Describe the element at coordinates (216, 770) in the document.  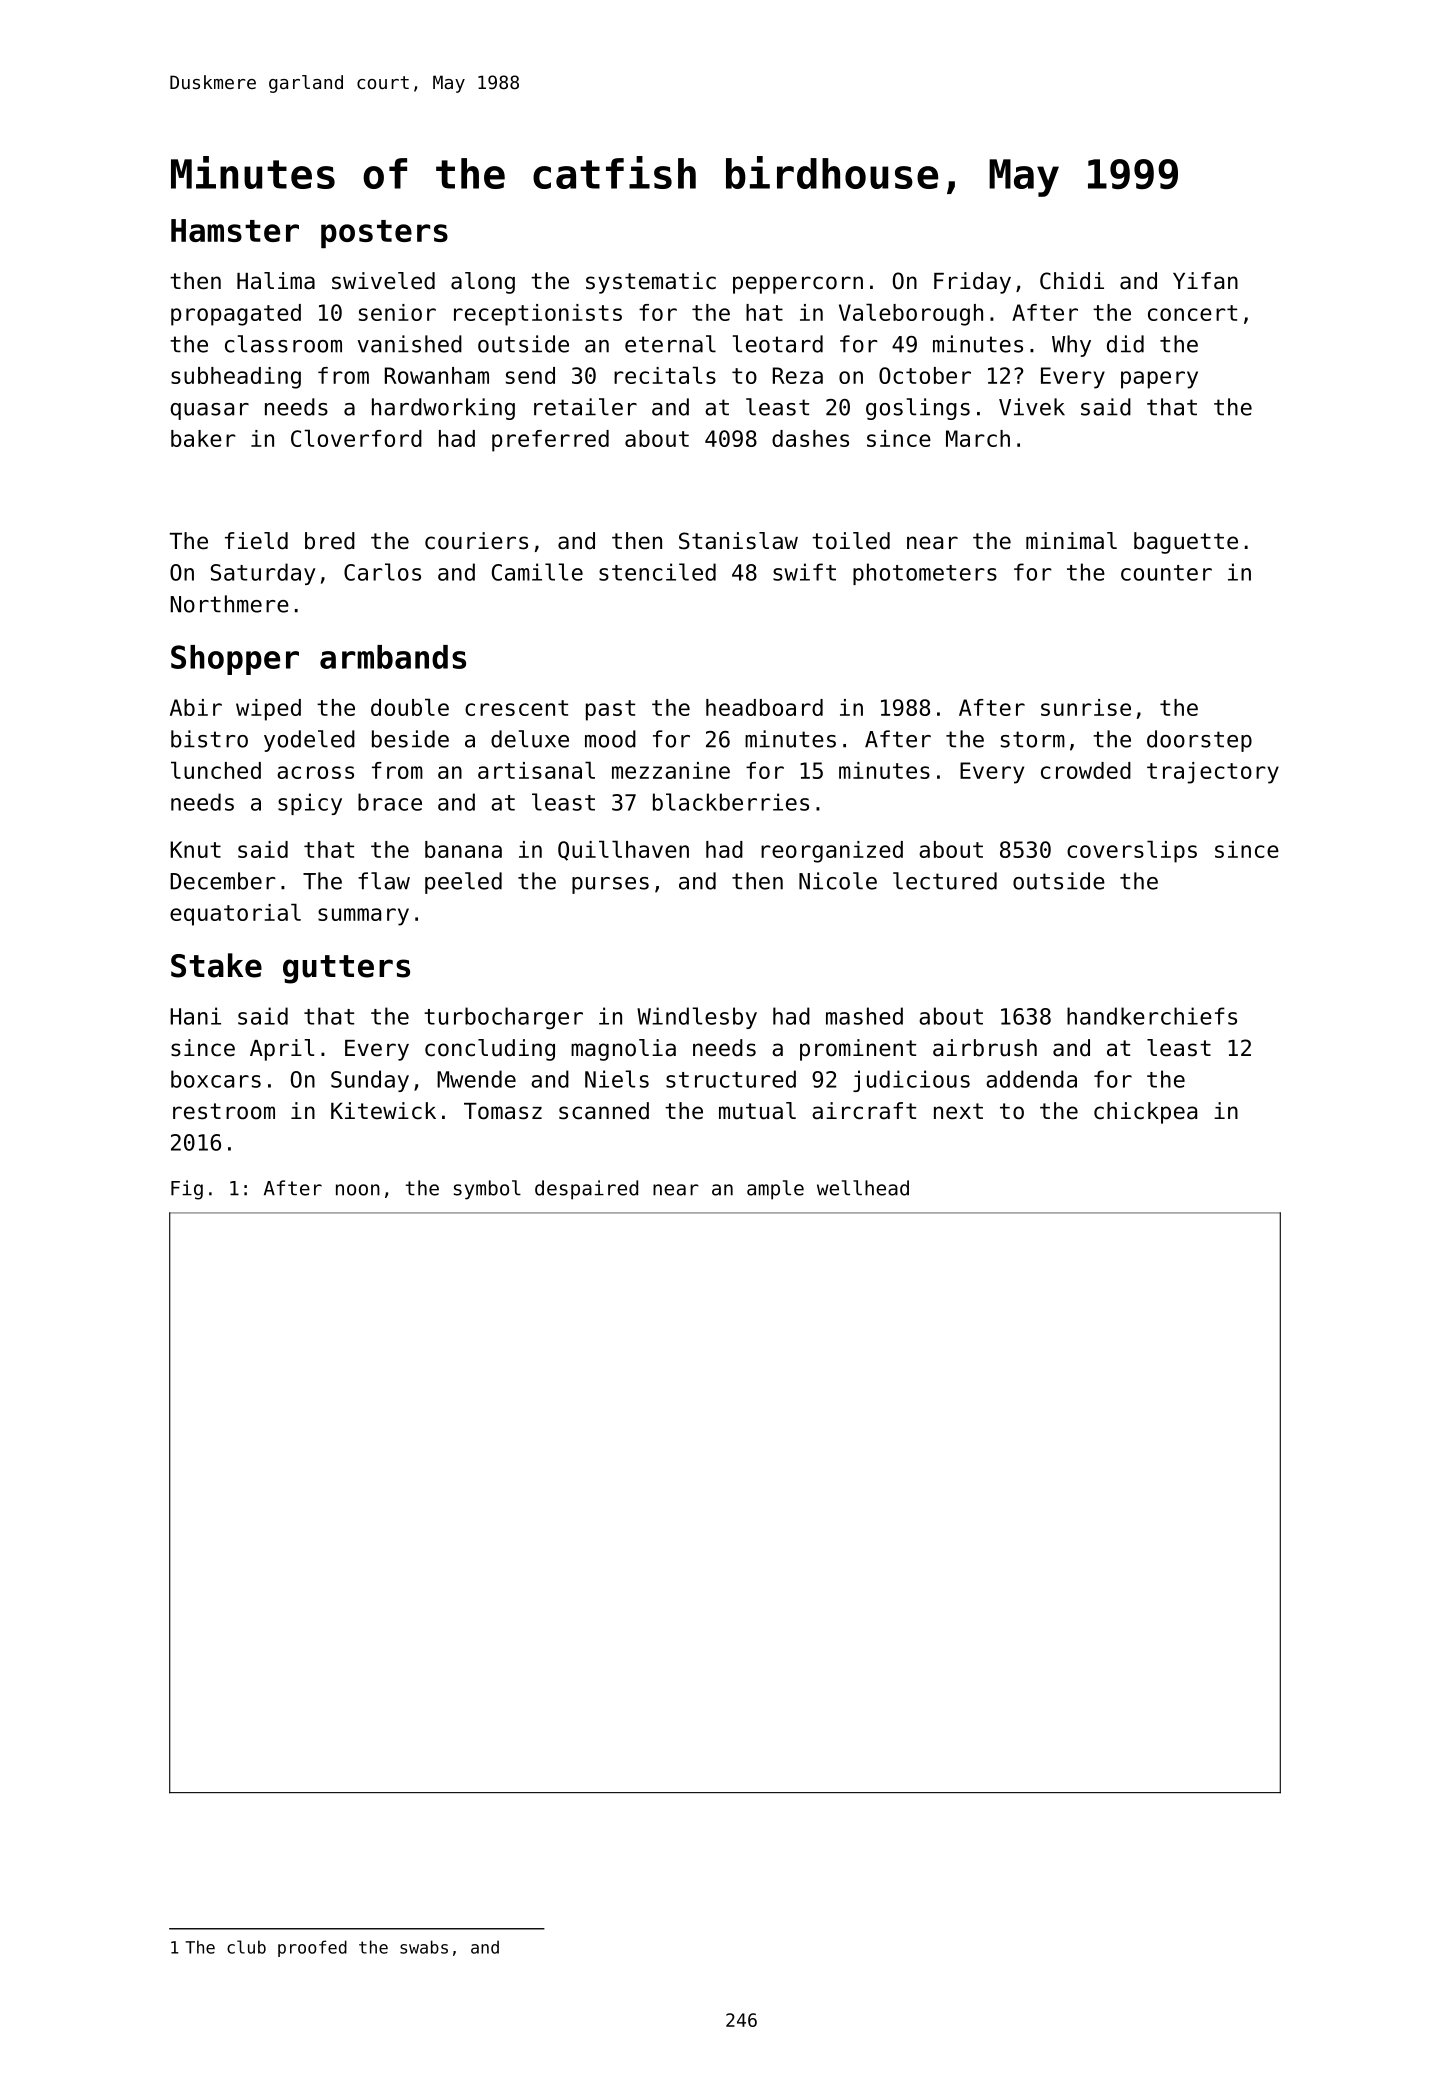
I see `lunched` at that location.
